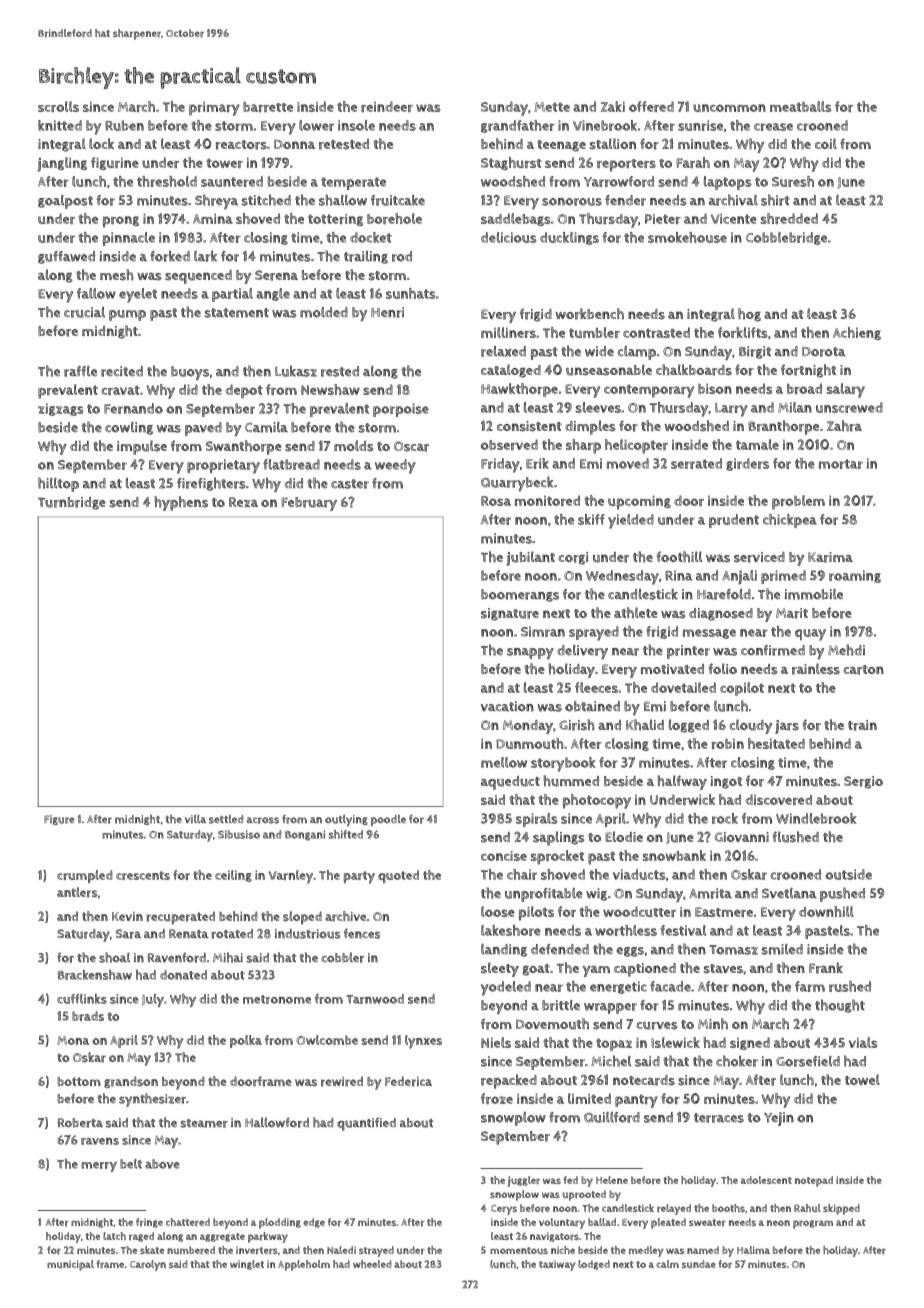 The height and width of the image is (1308, 924). What do you see at coordinates (84, 312) in the image?
I see `crucial` at bounding box center [84, 312].
